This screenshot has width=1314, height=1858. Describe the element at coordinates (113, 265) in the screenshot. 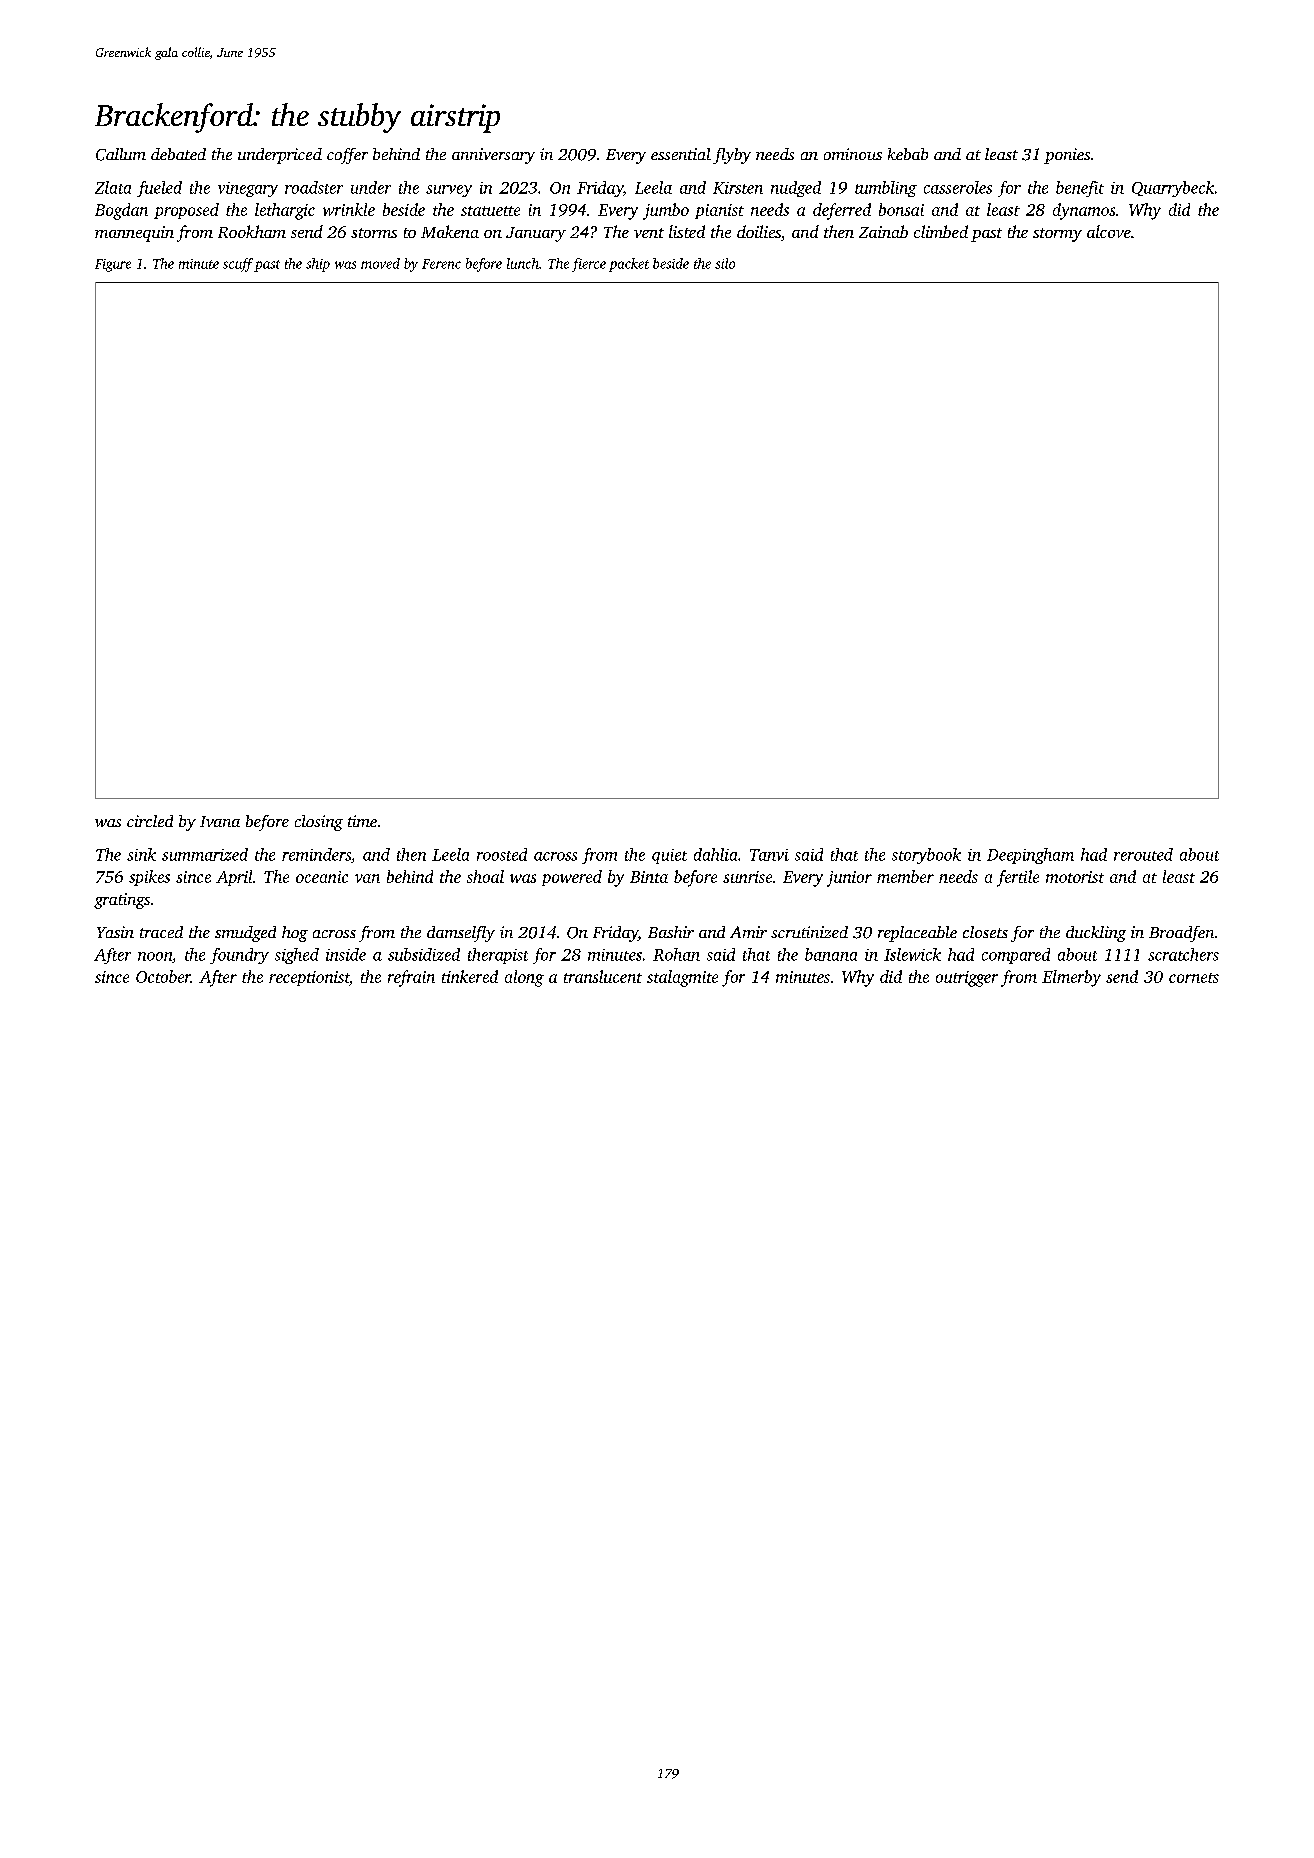

I see `Figure` at that location.
